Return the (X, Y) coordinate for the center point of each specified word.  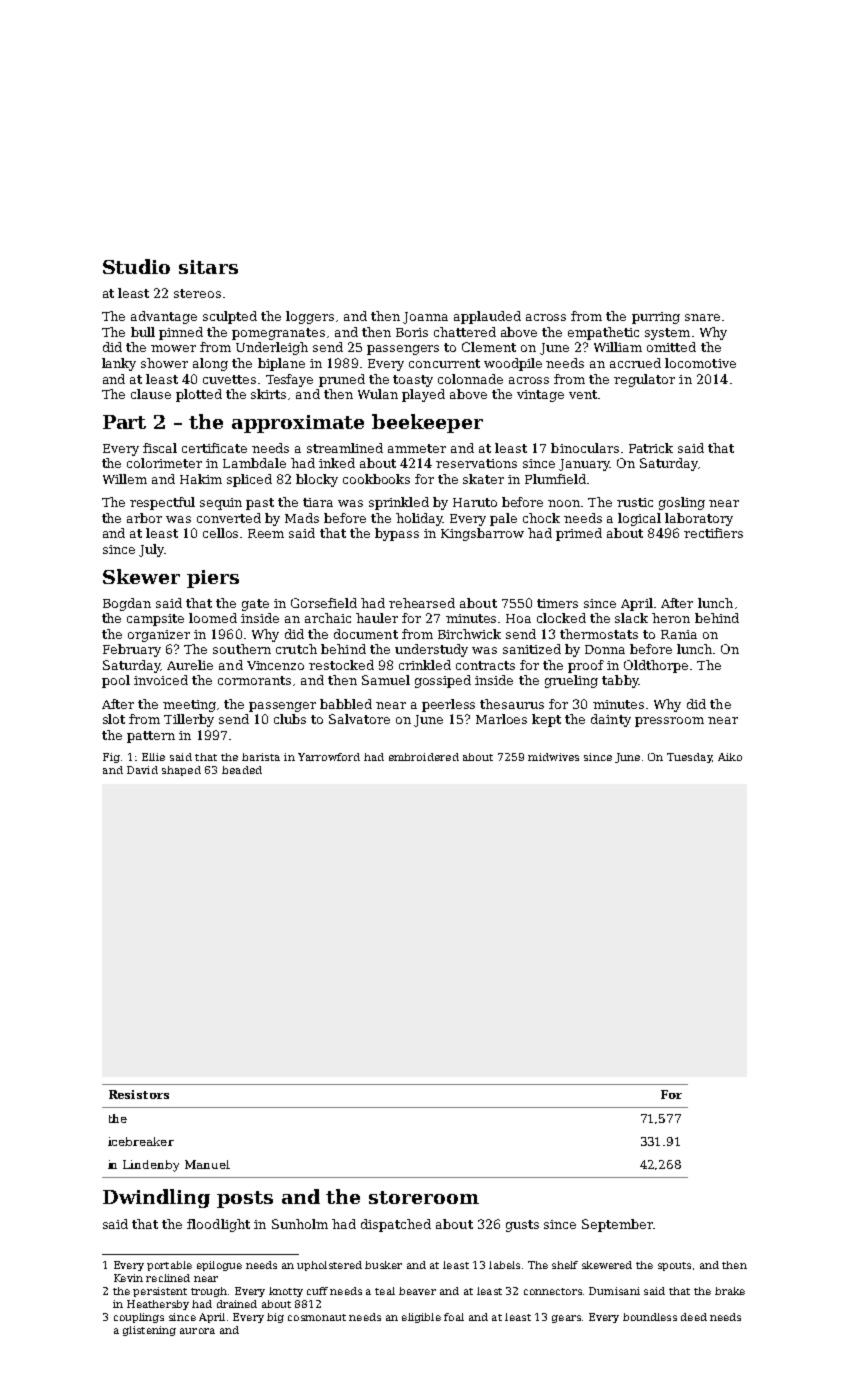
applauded (487, 317)
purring (656, 318)
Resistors (139, 1094)
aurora (197, 1331)
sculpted (230, 317)
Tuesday (689, 758)
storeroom (424, 1197)
